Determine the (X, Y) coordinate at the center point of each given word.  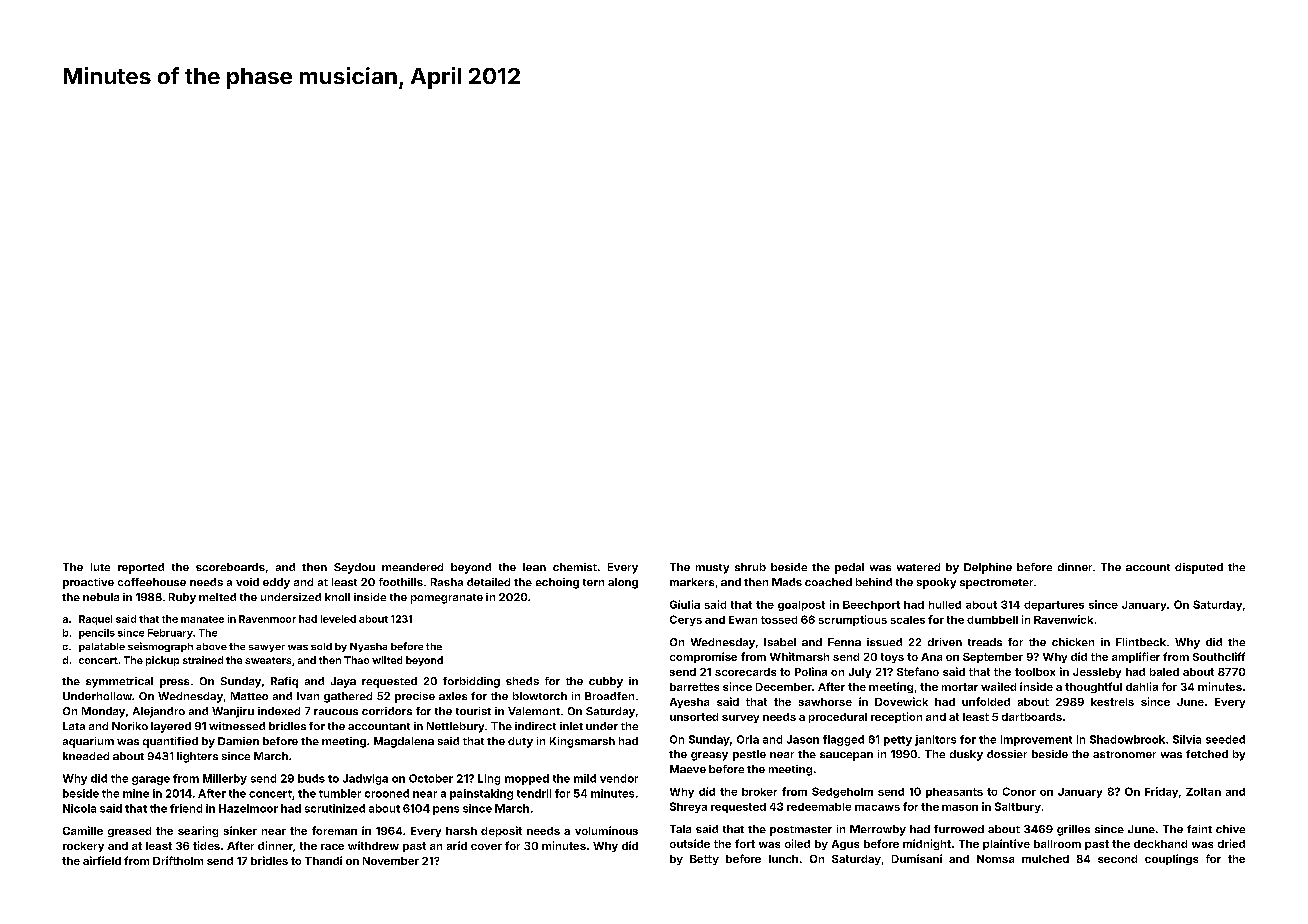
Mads (787, 582)
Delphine (988, 568)
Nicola (79, 808)
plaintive (1006, 844)
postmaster (801, 831)
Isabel (780, 642)
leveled (338, 619)
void (247, 582)
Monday (103, 712)
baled (1164, 672)
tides (206, 845)
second (1117, 859)
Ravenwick (1063, 619)
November (391, 861)
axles (453, 696)
